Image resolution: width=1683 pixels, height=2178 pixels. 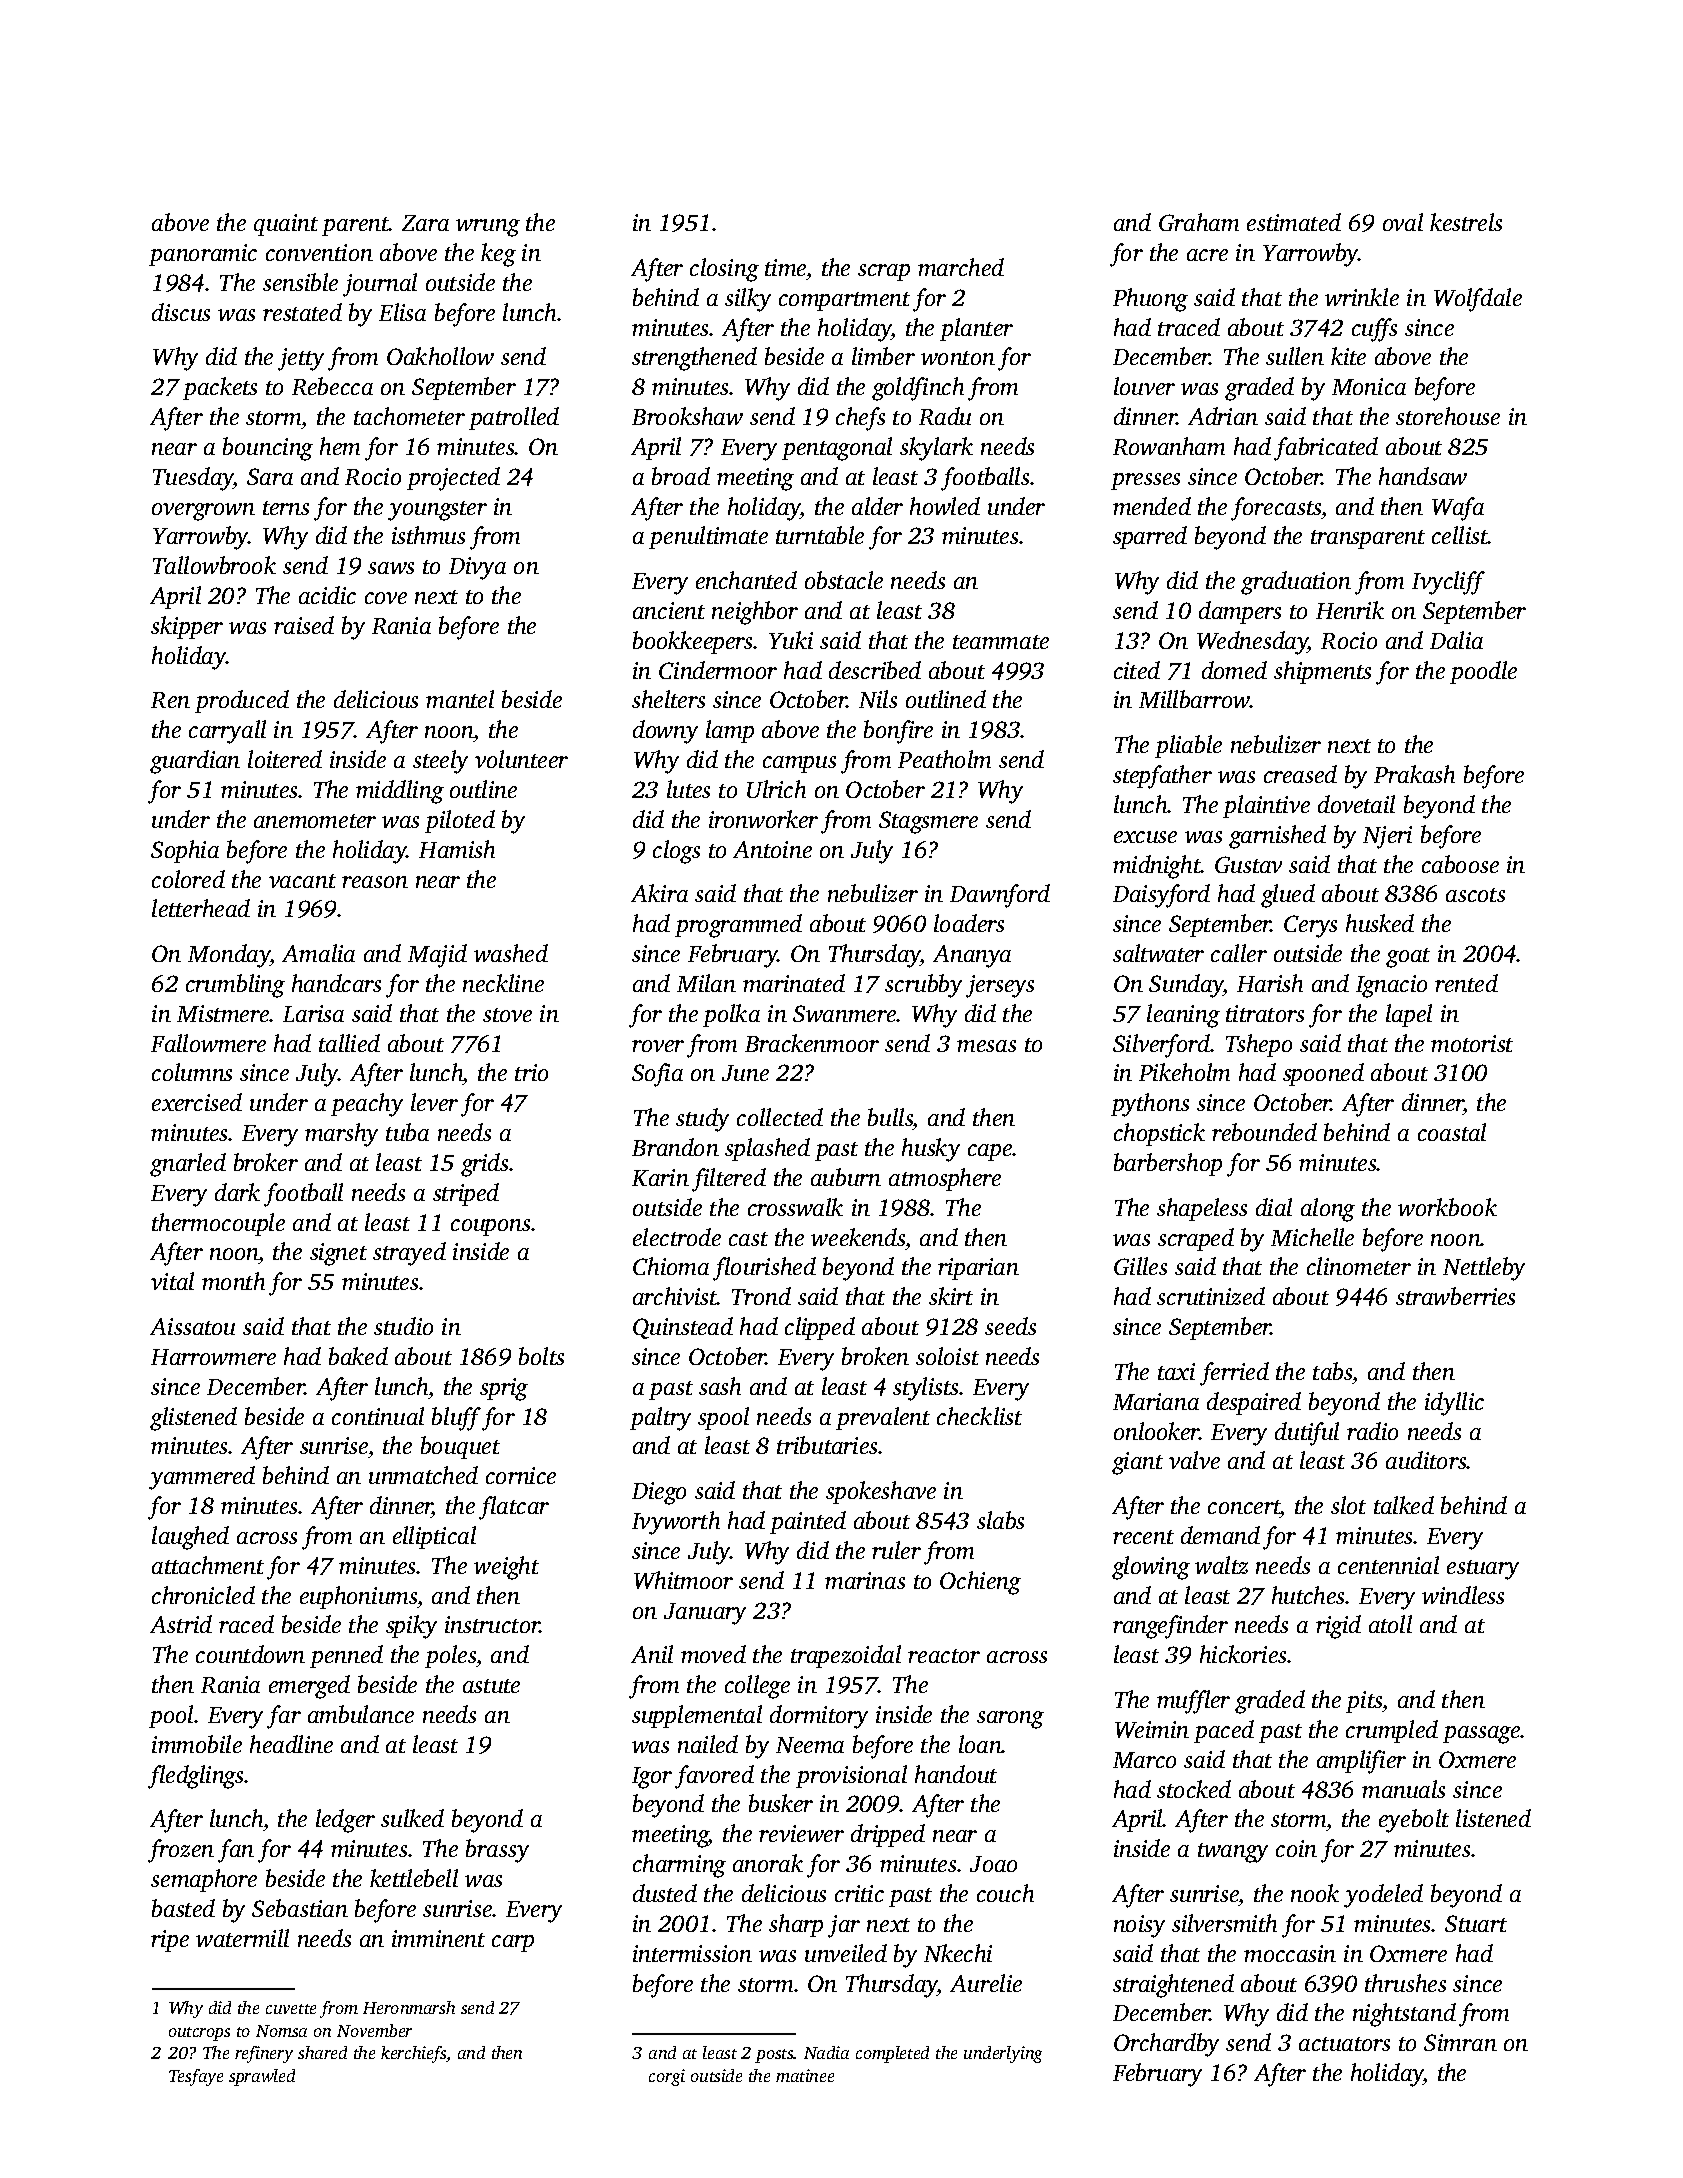 What do you see at coordinates (412, 1818) in the image?
I see `sulked` at bounding box center [412, 1818].
